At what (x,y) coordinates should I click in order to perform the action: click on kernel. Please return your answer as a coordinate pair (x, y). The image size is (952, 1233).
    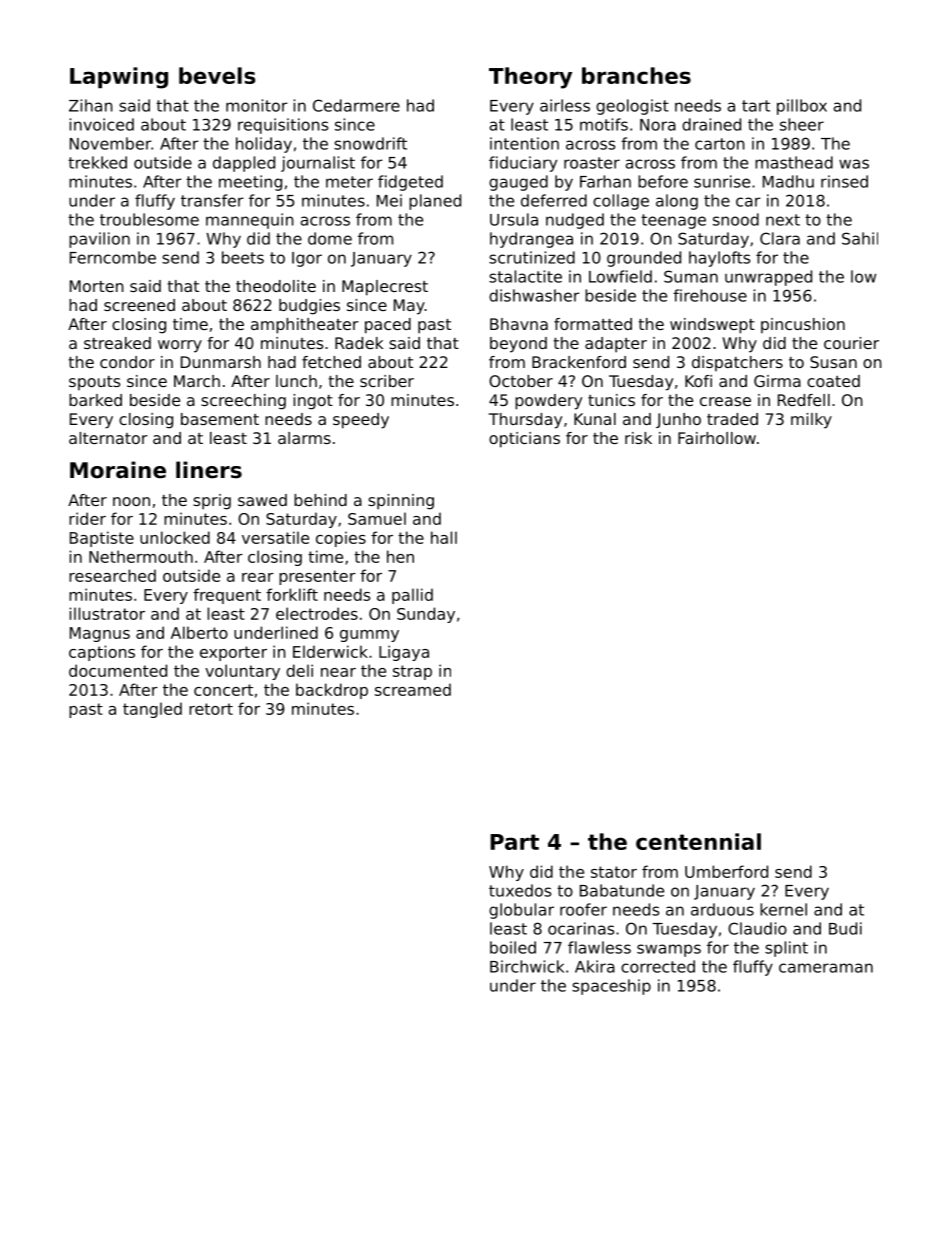
    Looking at the image, I should click on (783, 909).
